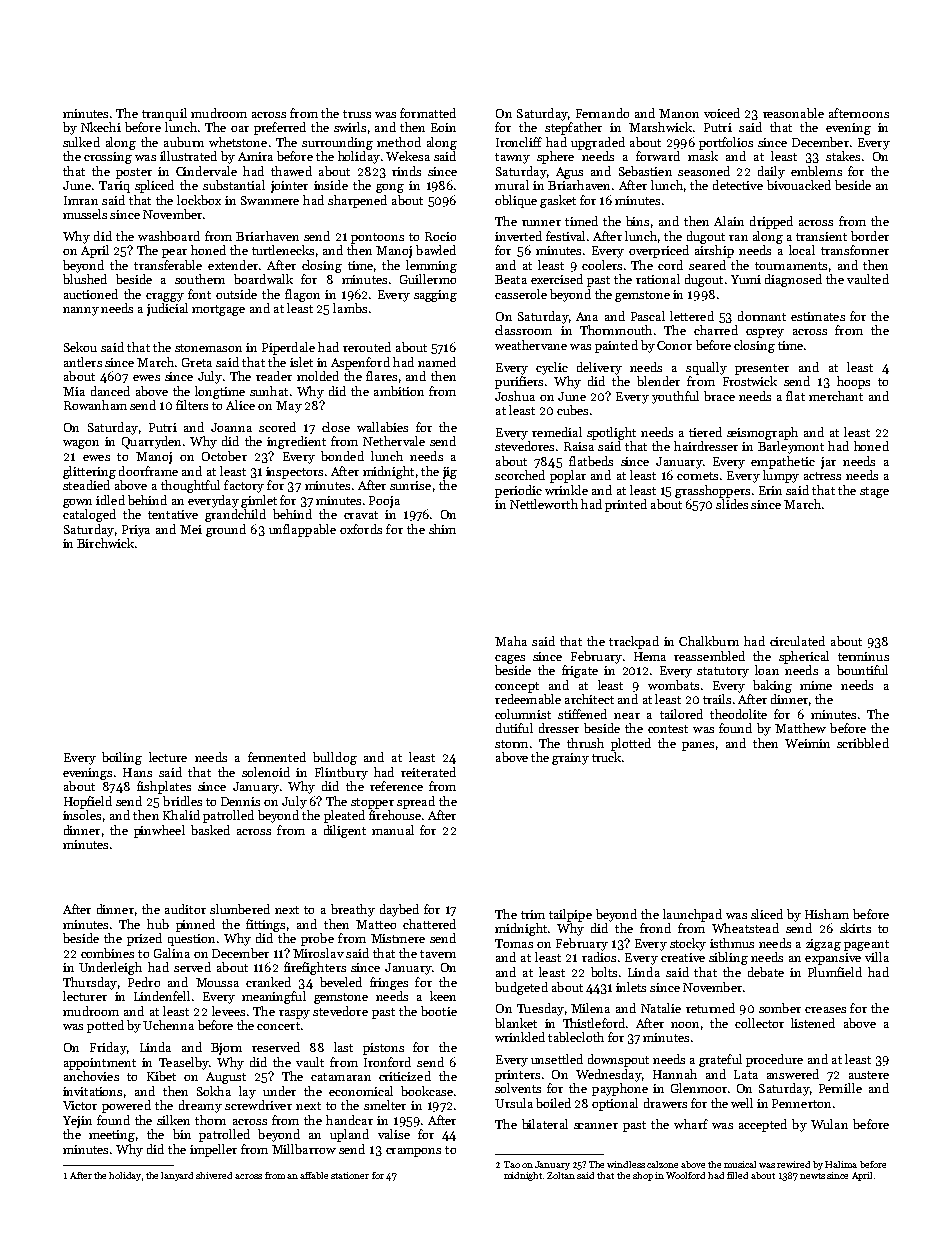  I want to click on merchant, so click(836, 396).
